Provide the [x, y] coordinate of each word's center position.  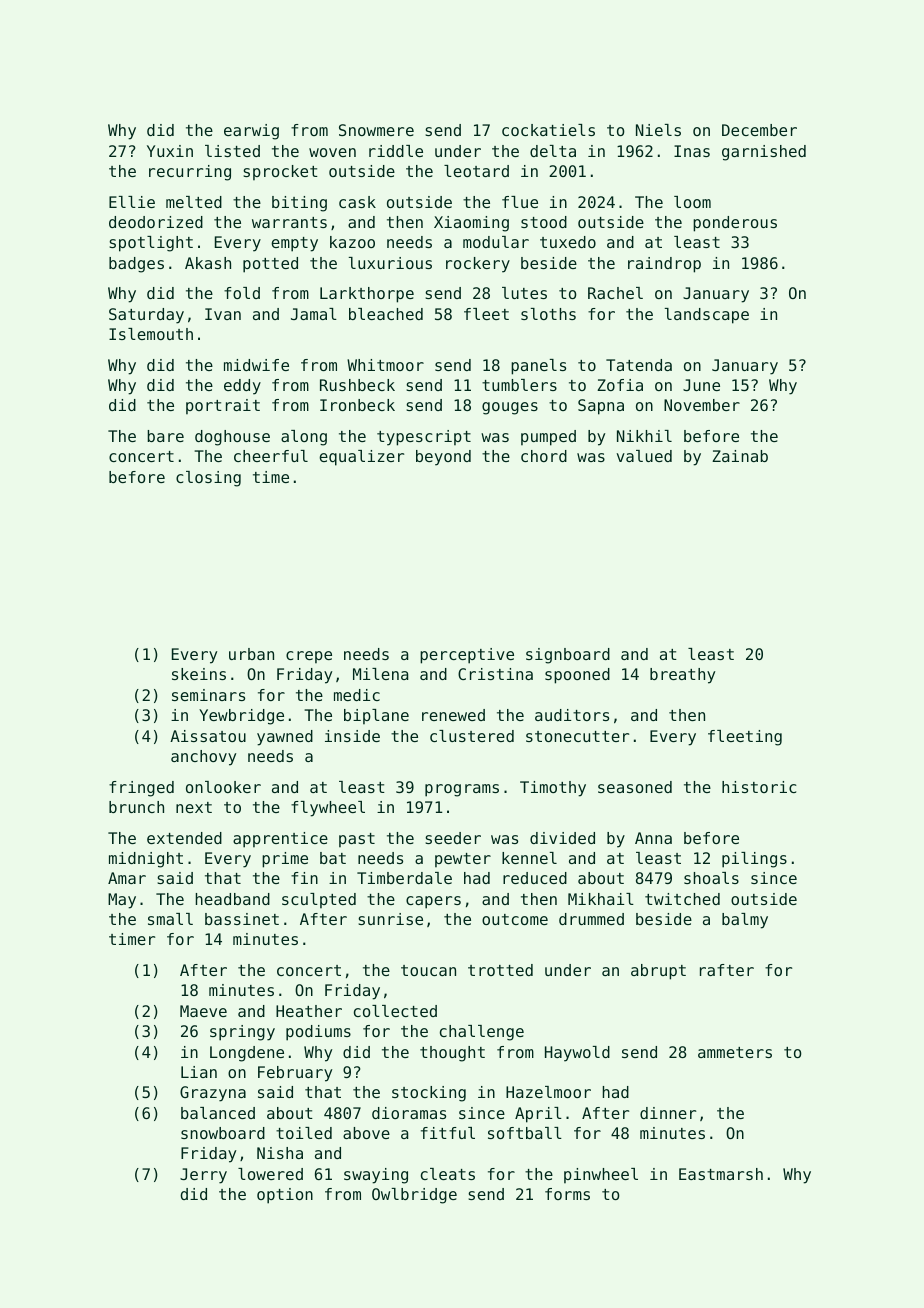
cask [357, 202]
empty [294, 244]
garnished [764, 153]
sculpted [319, 900]
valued [644, 456]
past [357, 840]
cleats [448, 1174]
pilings [754, 860]
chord [544, 456]
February [295, 1074]
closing [208, 479]
